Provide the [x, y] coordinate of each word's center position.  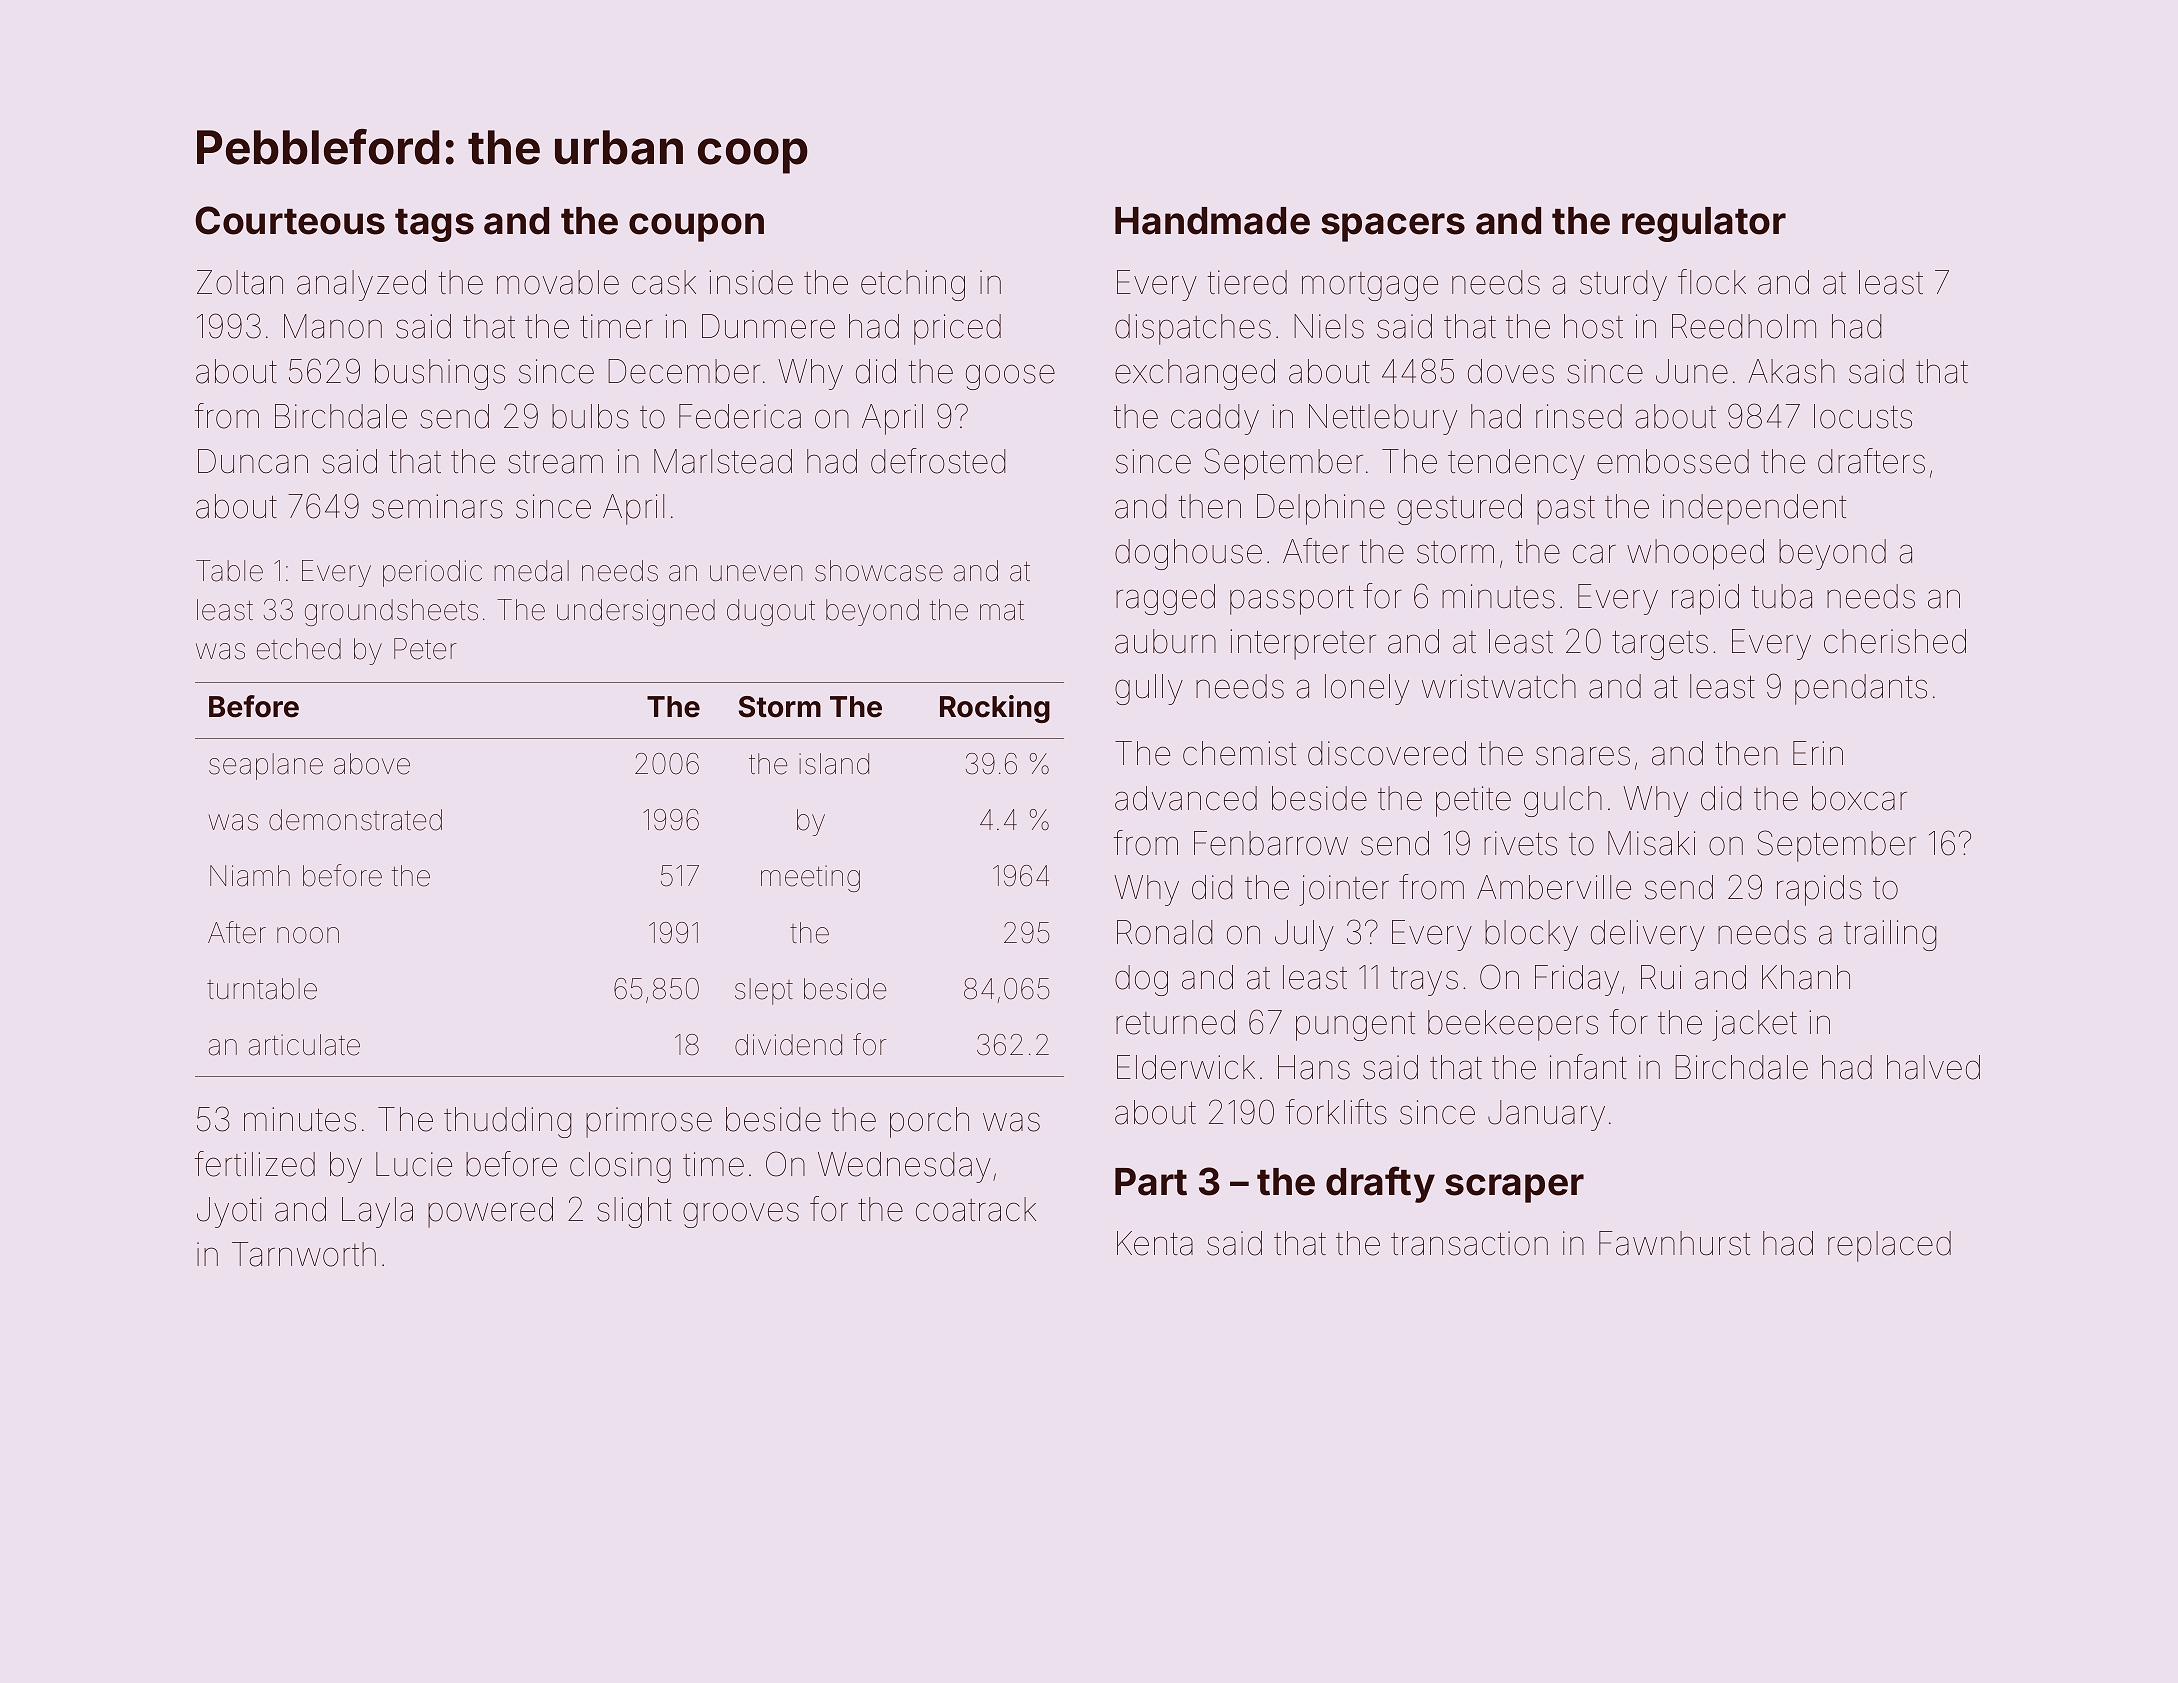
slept [764, 991]
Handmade [1212, 221]
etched [299, 649]
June [1692, 371]
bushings [440, 374]
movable [558, 282]
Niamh [250, 876]
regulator [1704, 224]
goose [1010, 377]
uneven [756, 573]
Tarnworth [304, 1254]
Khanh [1806, 977]
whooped [1695, 554]
